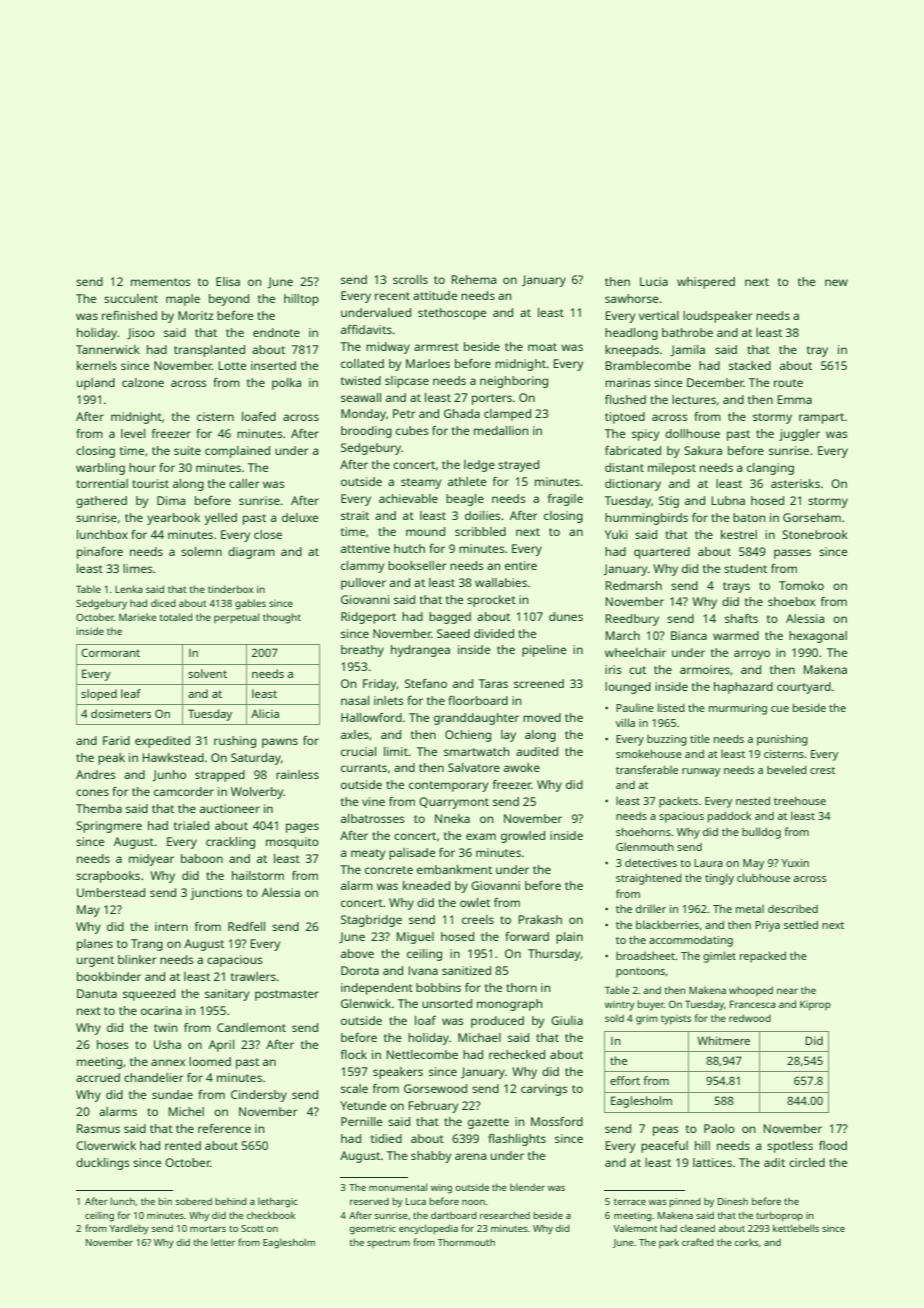  What do you see at coordinates (804, 688) in the page?
I see `courtyard` at bounding box center [804, 688].
